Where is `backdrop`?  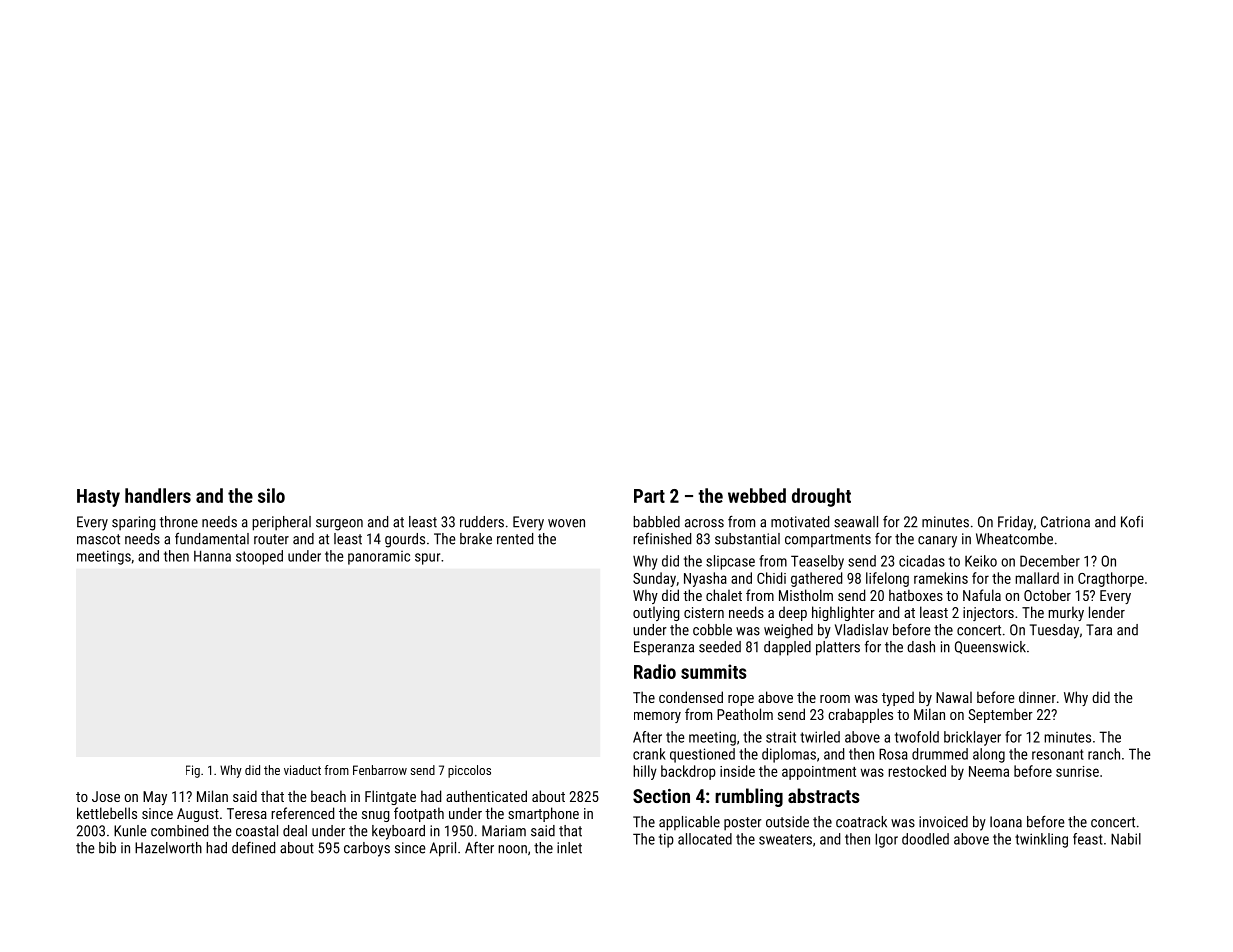
backdrop is located at coordinates (688, 772).
